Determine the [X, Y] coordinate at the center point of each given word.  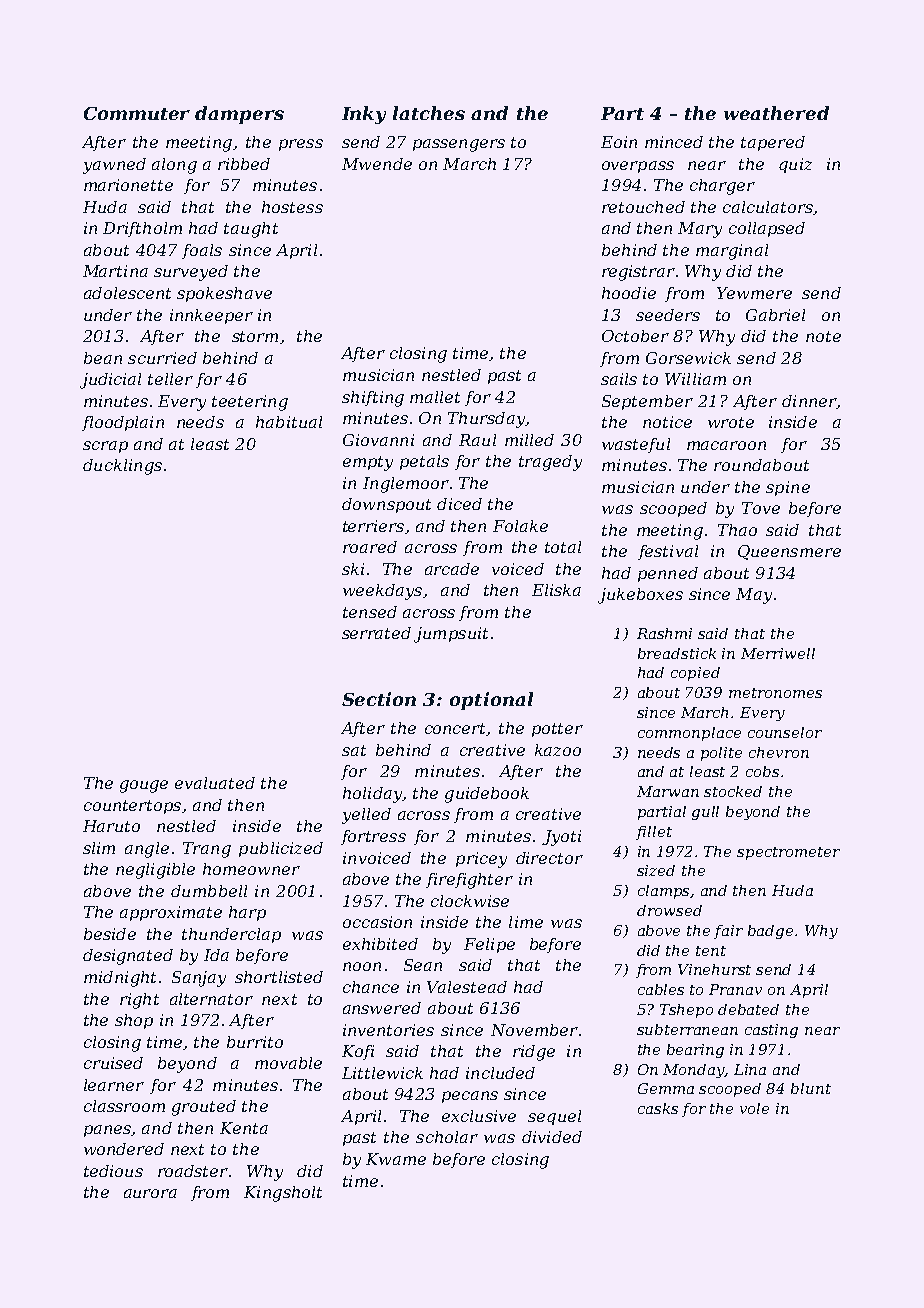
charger [722, 187]
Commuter [137, 113]
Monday [694, 1071]
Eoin [619, 142]
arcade [452, 569]
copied [695, 674]
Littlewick [382, 1073]
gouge [144, 786]
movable [288, 1063]
